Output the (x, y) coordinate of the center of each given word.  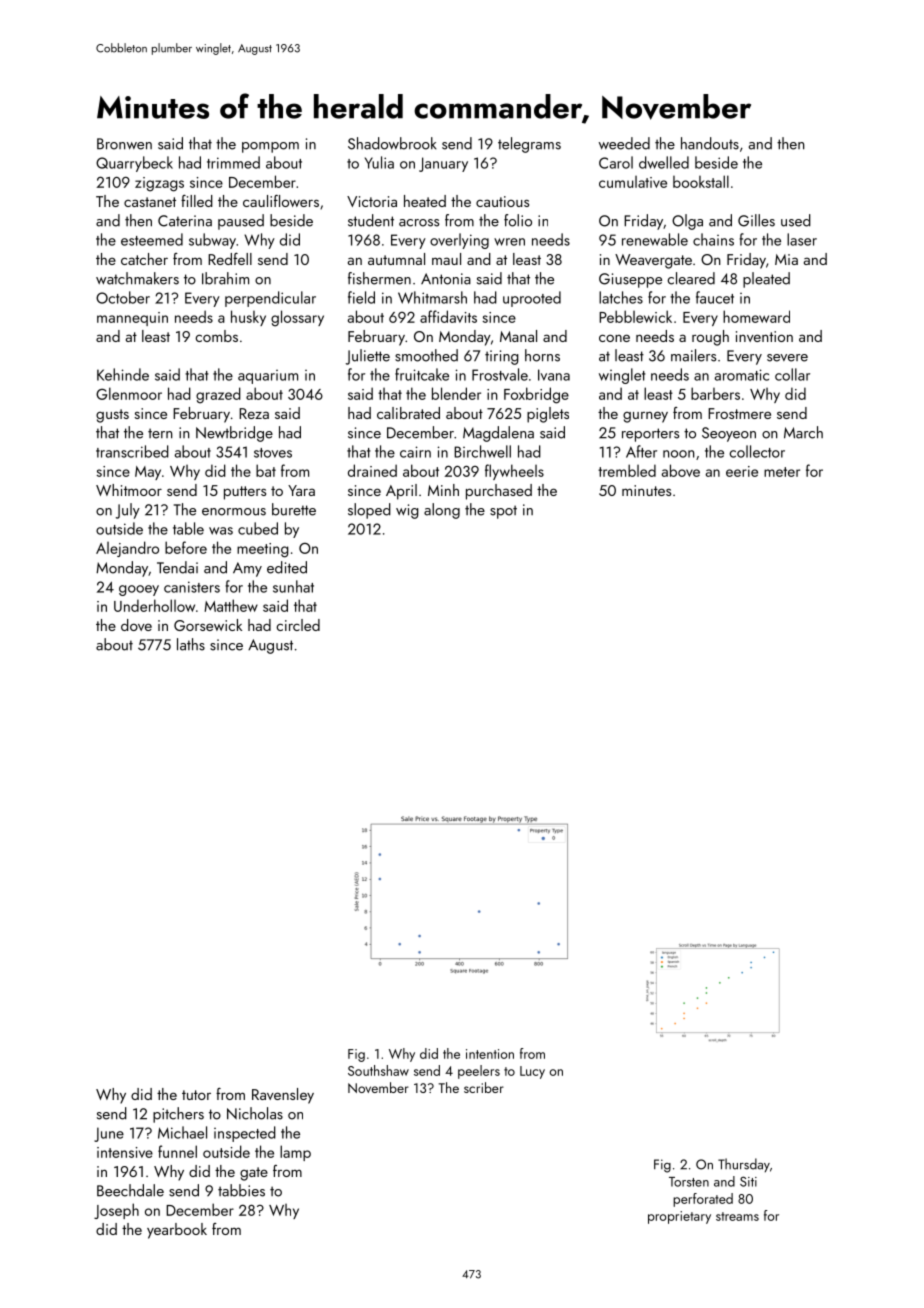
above (681, 470)
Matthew (231, 605)
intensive (125, 1152)
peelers (479, 1072)
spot (503, 512)
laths (191, 644)
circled (298, 625)
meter (782, 472)
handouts (710, 143)
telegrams (529, 145)
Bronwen (124, 144)
